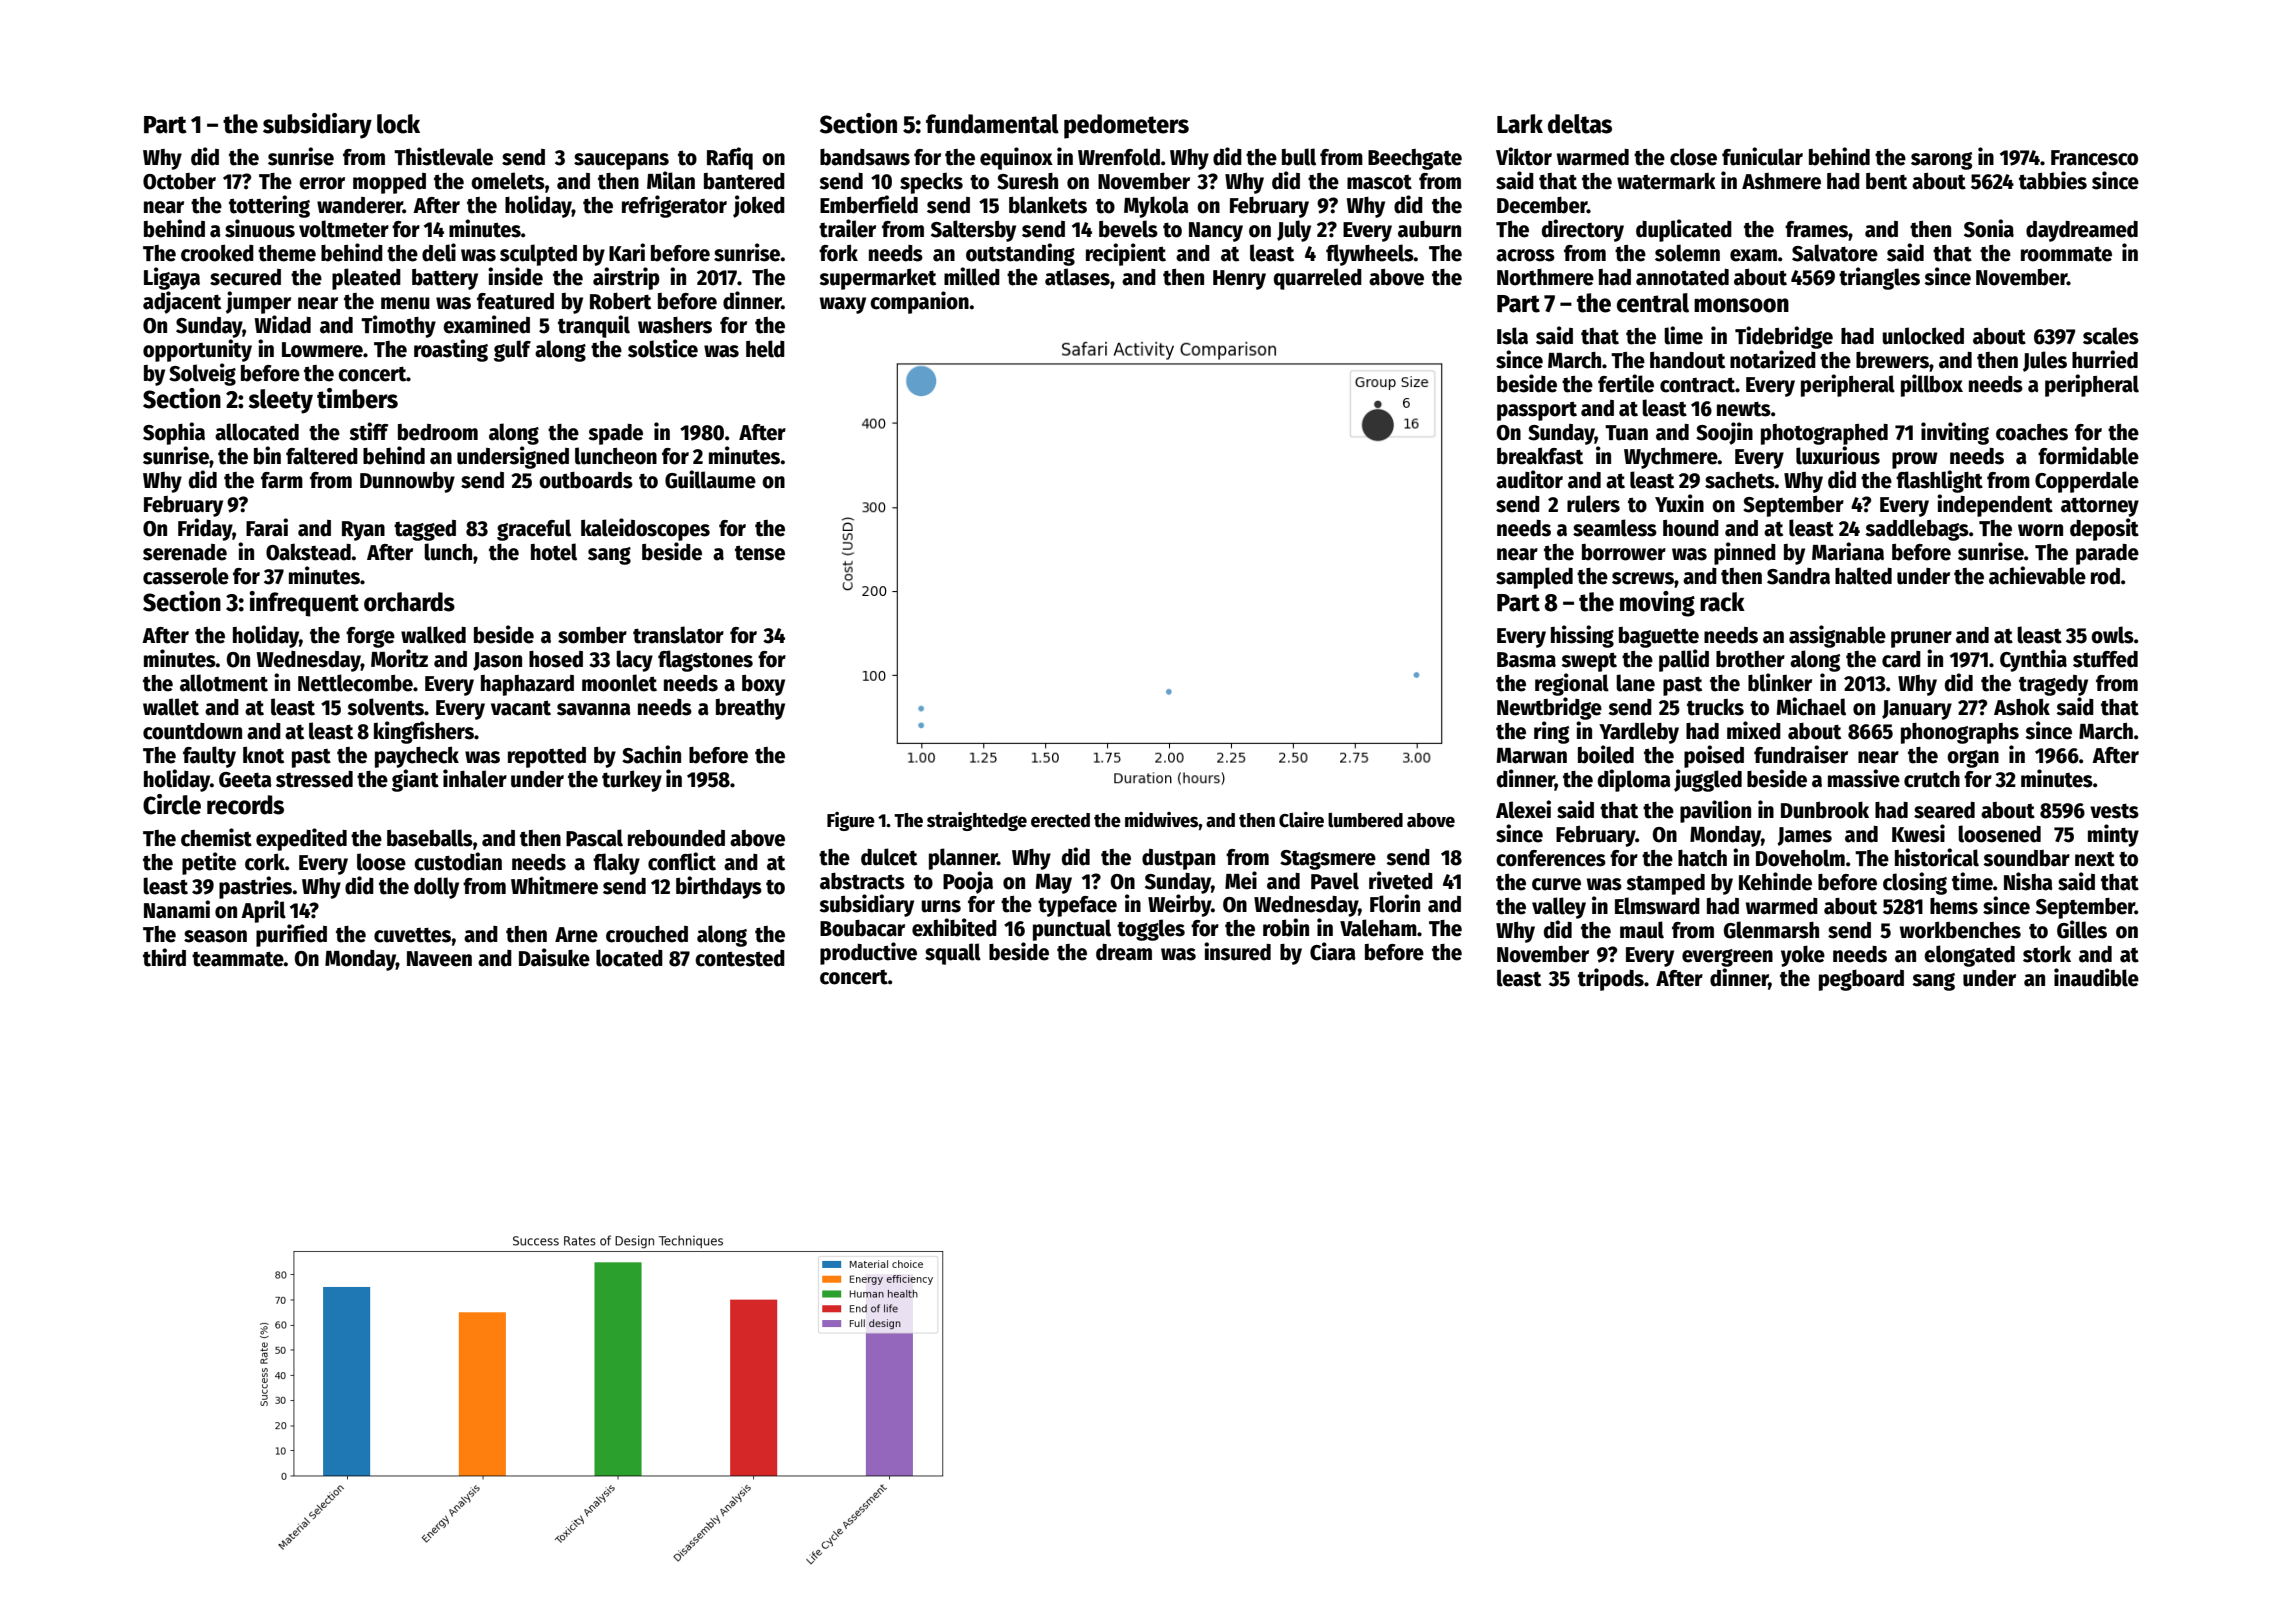 The width and height of the screenshot is (2282, 1614). Describe the element at coordinates (1580, 124) in the screenshot. I see `deltas` at that location.
